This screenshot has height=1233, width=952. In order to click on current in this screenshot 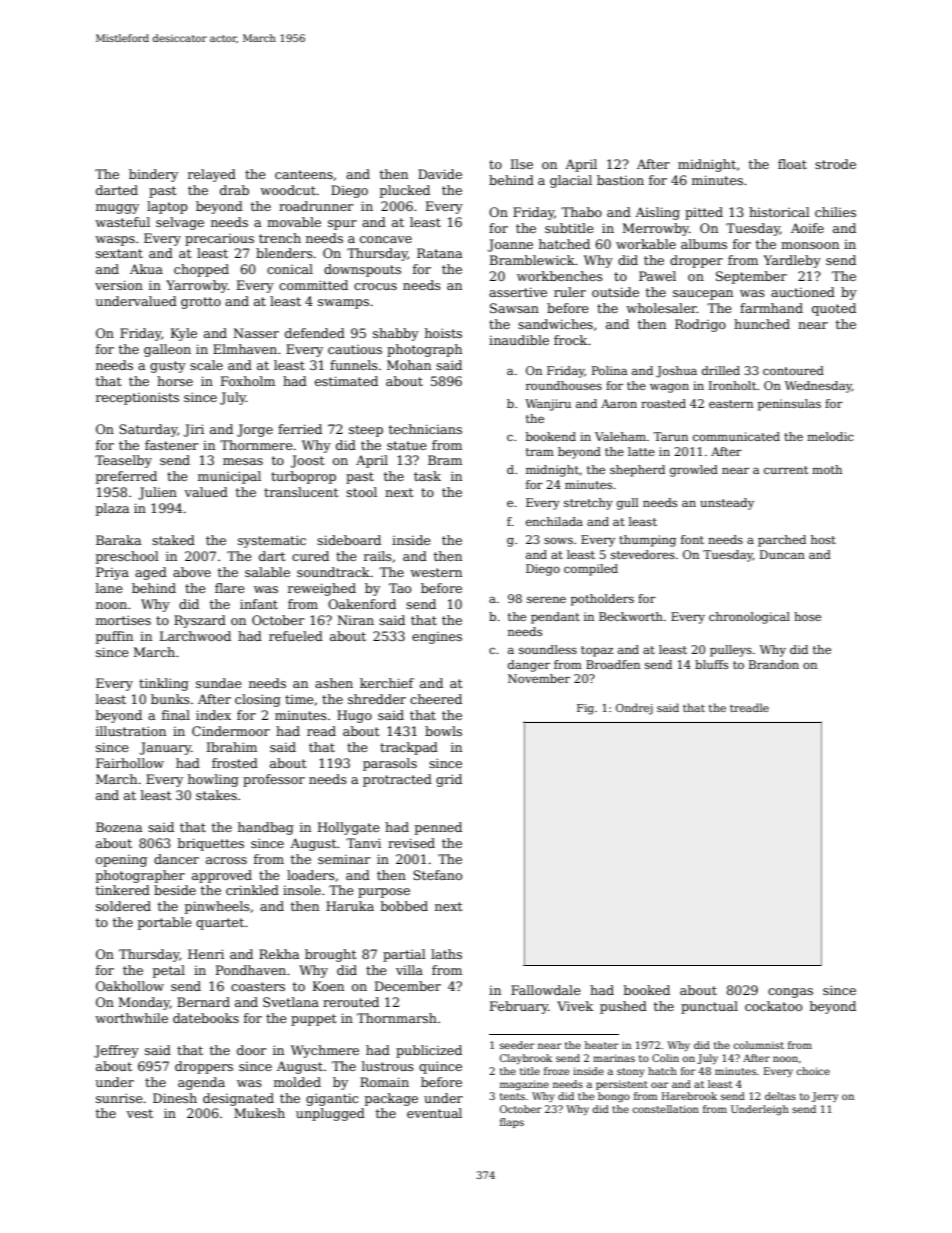, I will do `click(786, 470)`.
